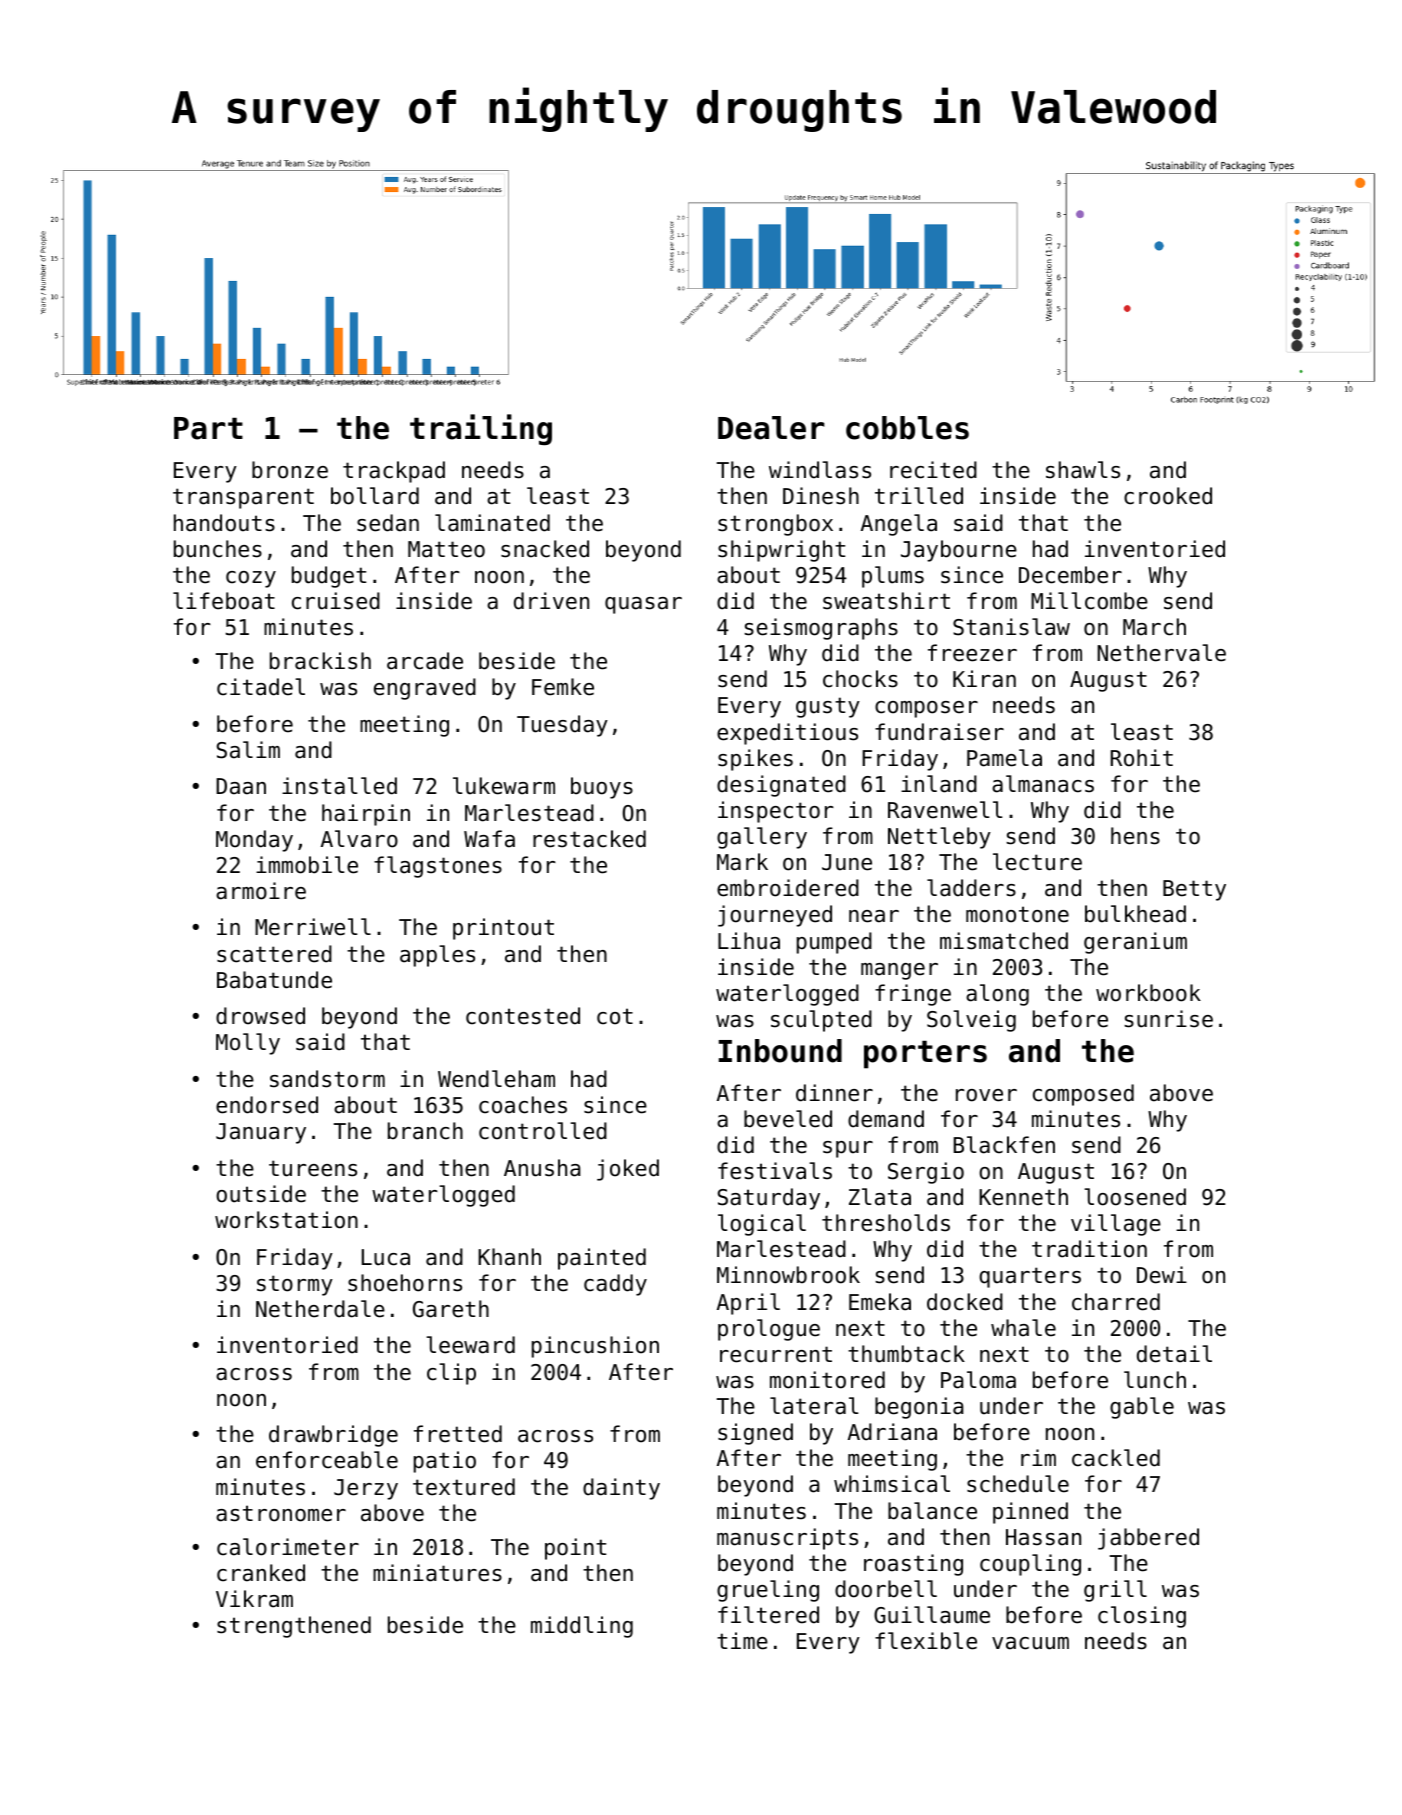  I want to click on Dealer, so click(771, 428).
